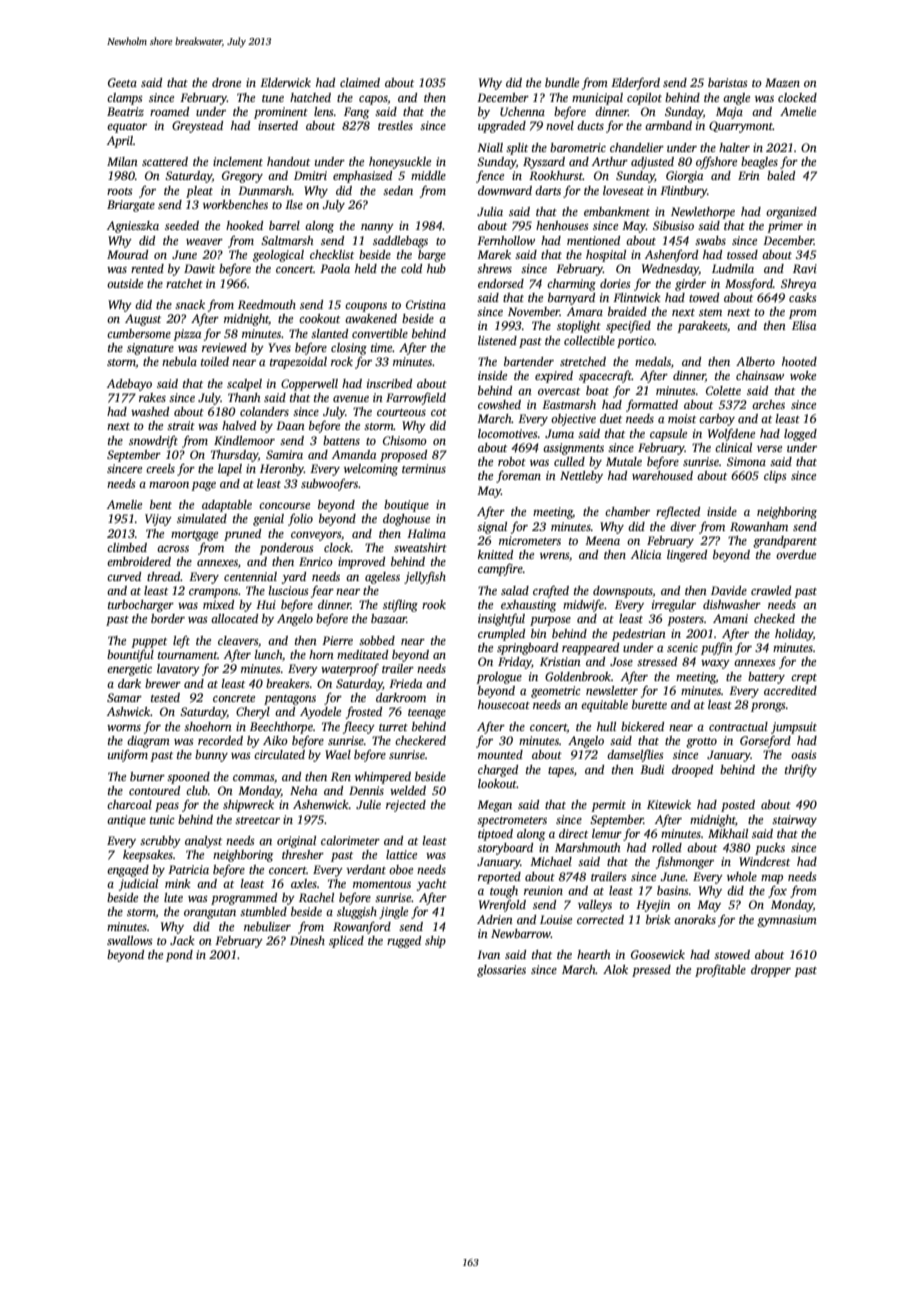  Describe the element at coordinates (335, 268) in the image. I see `Paola` at that location.
